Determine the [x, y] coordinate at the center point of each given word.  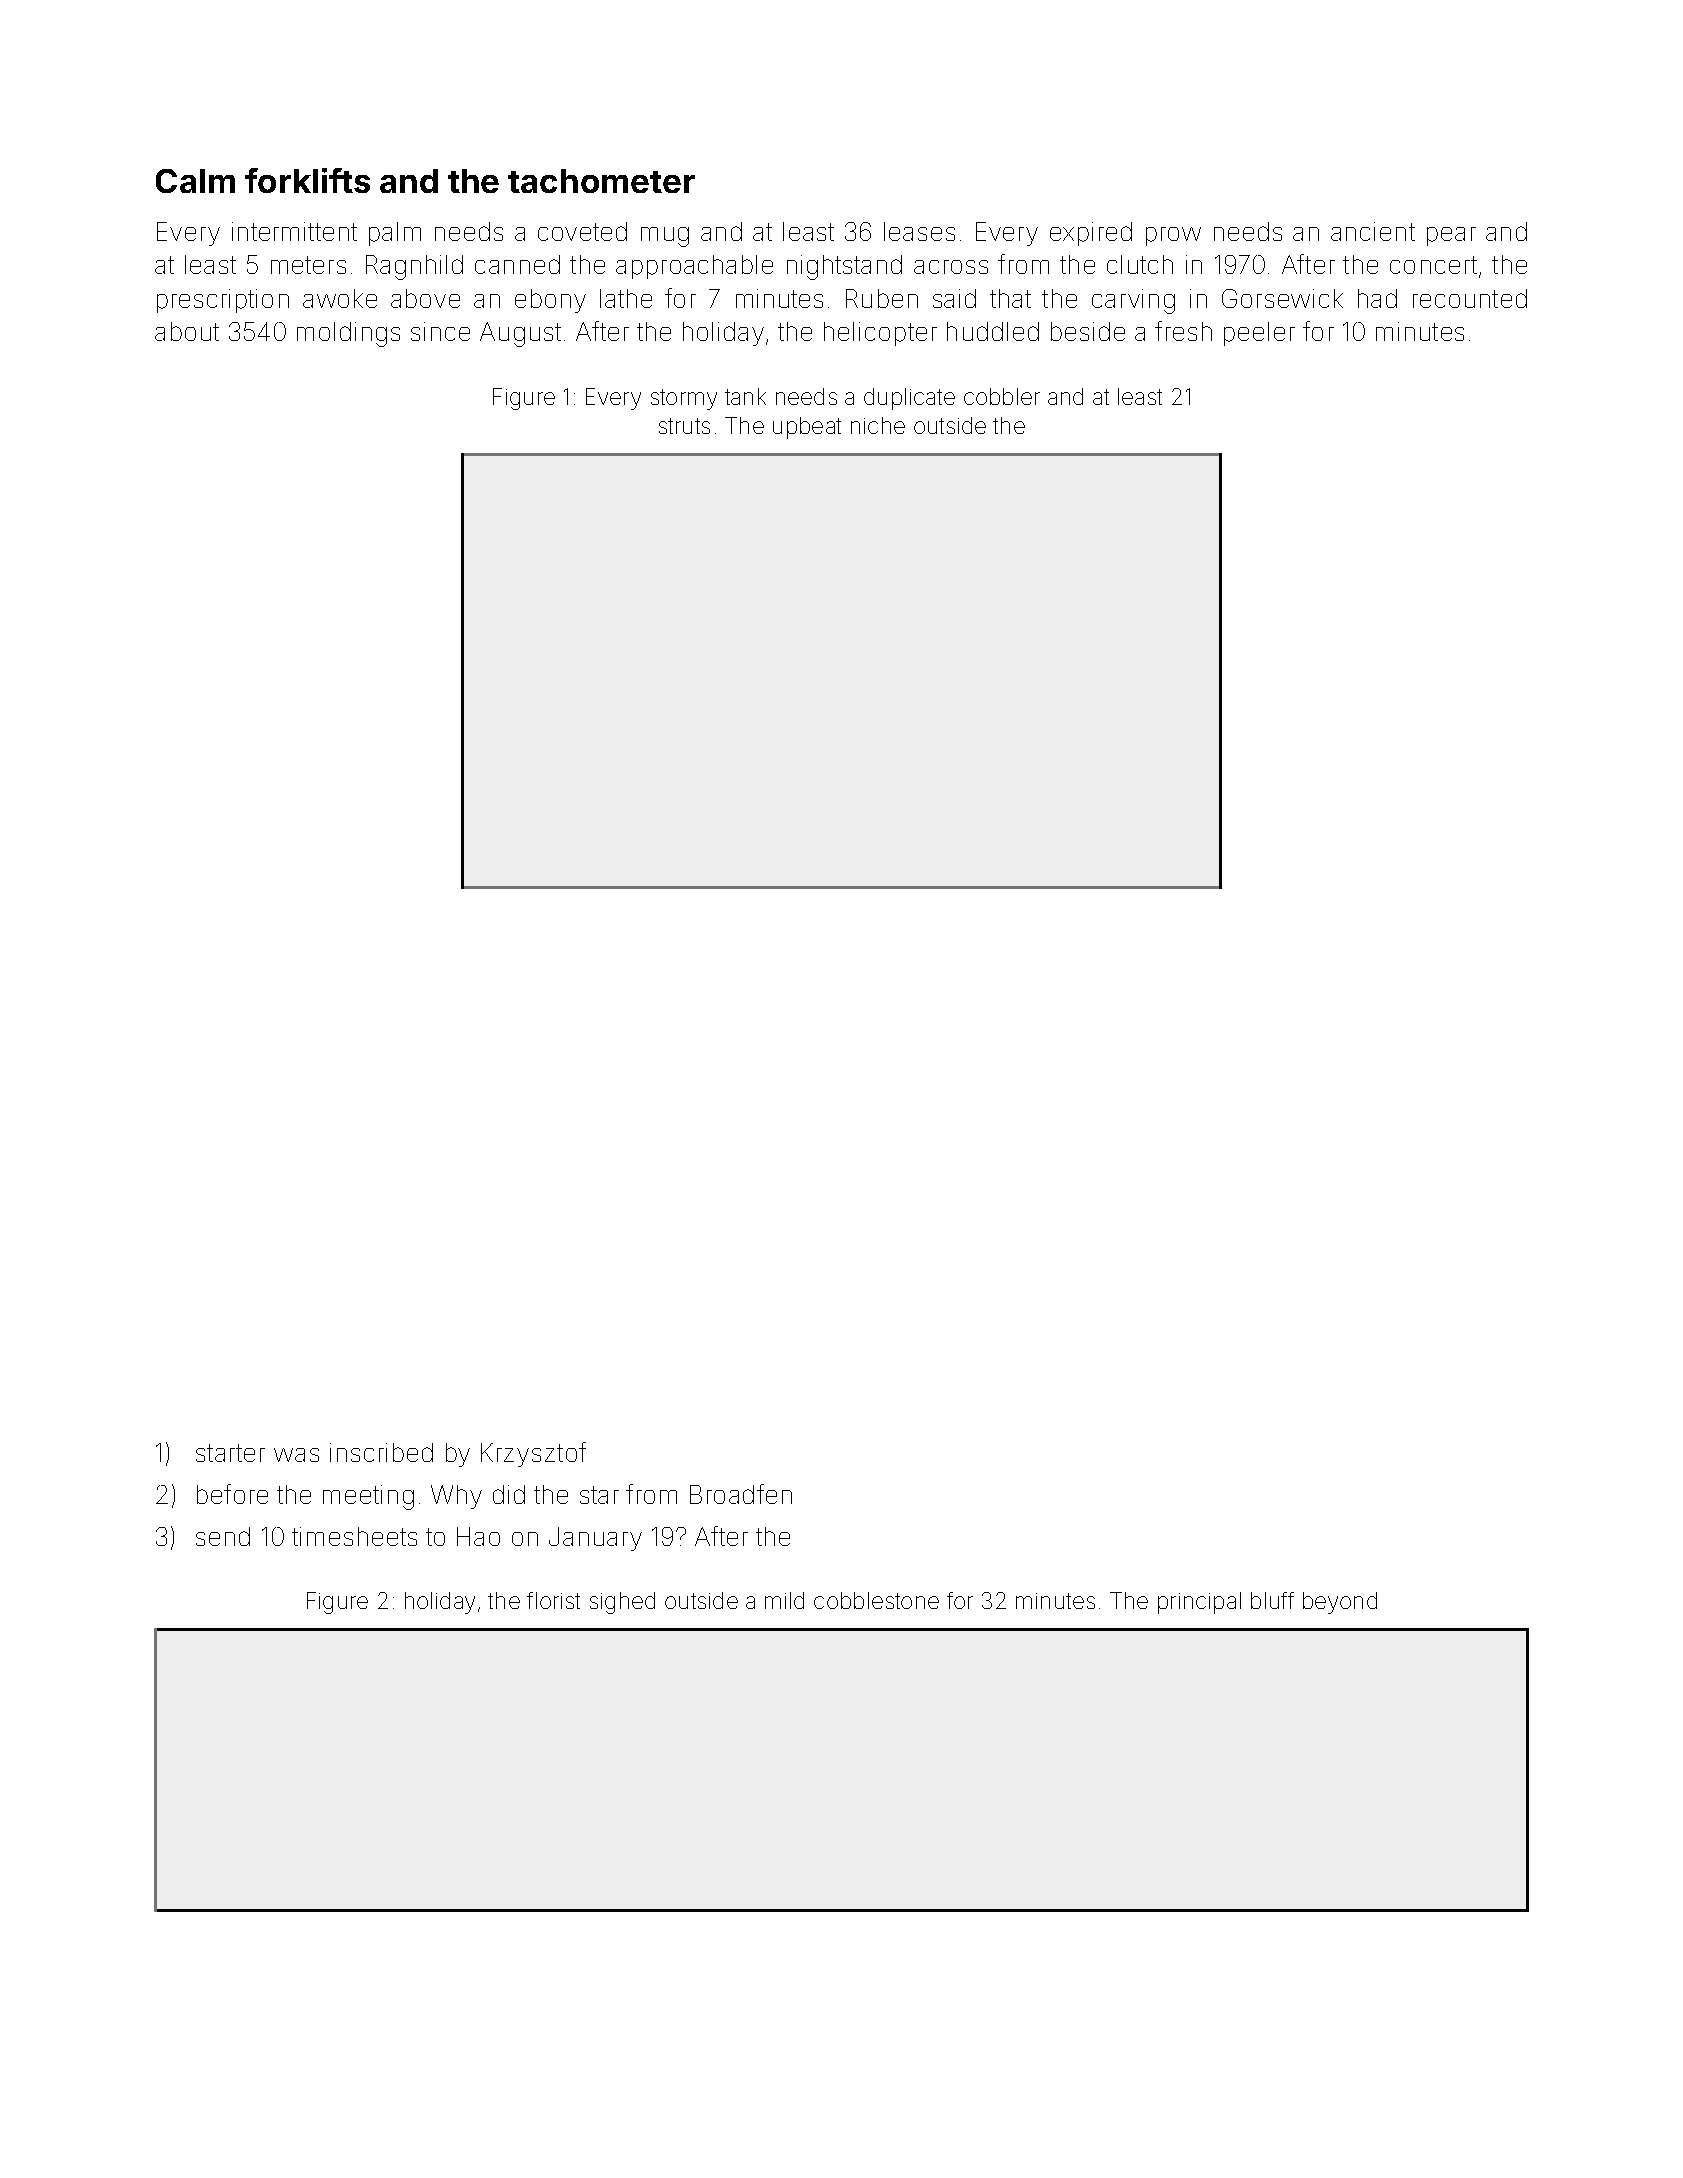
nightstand [844, 267]
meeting [368, 1497]
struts [684, 426]
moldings [348, 334]
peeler [1259, 334]
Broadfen [741, 1494]
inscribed [381, 1452]
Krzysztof [533, 1454]
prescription [223, 301]
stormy [684, 399]
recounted [1470, 298]
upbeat [807, 428]
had [1377, 298]
